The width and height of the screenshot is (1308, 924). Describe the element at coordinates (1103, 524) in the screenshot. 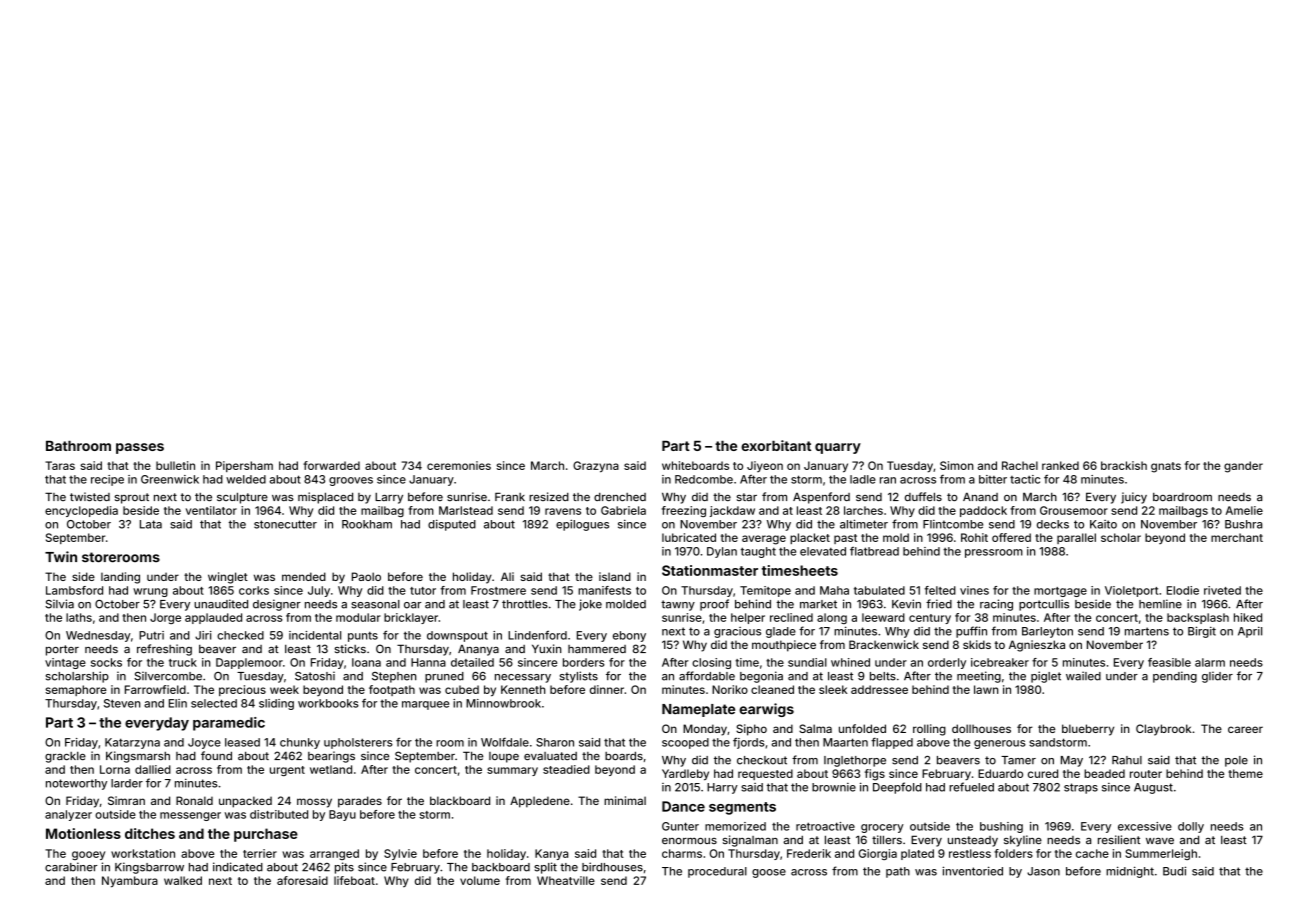

I see `Kaito` at that location.
